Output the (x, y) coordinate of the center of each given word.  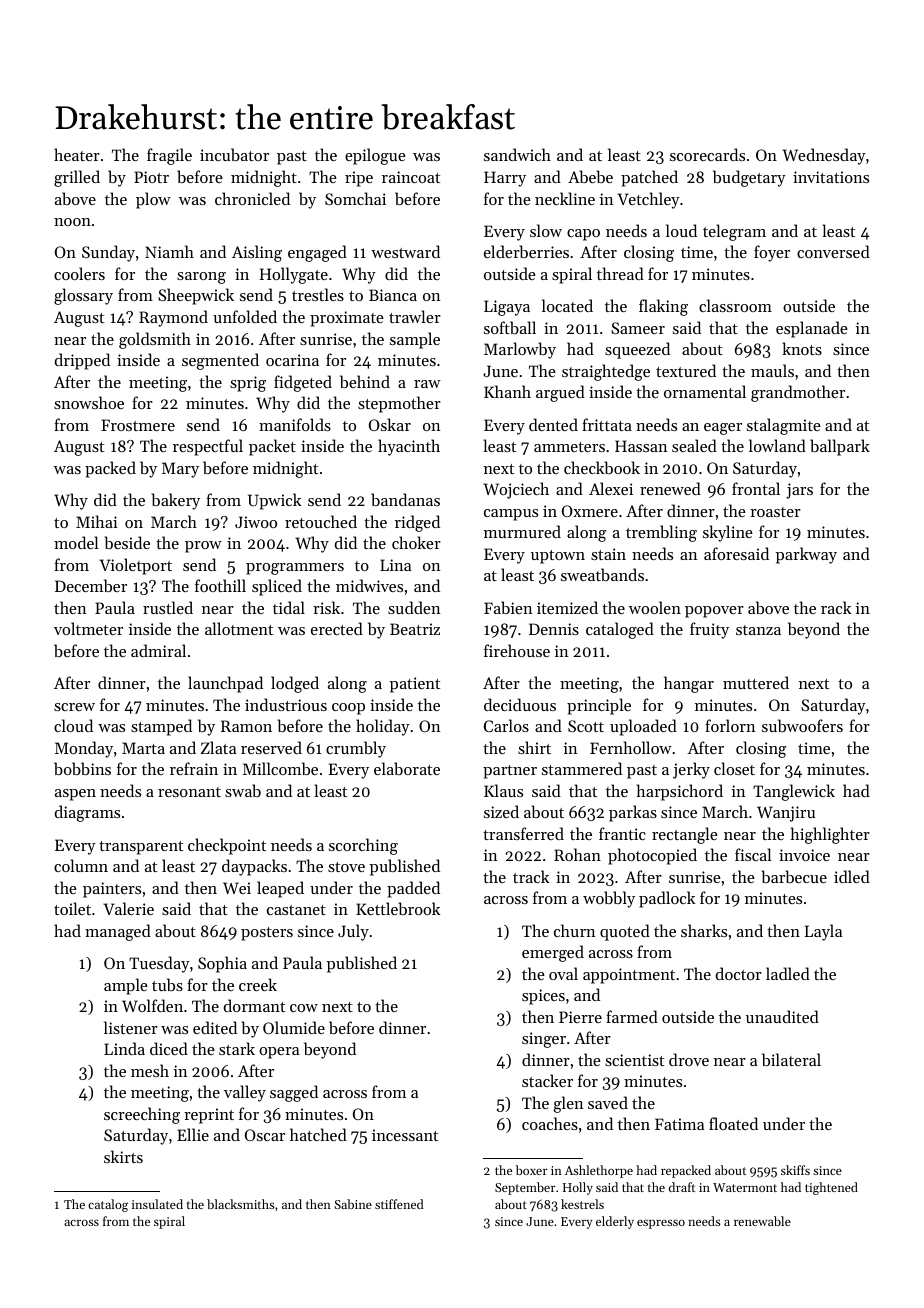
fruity (709, 630)
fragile (169, 156)
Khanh (507, 391)
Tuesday (159, 964)
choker (416, 542)
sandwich (517, 154)
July (353, 932)
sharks (704, 930)
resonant (189, 792)
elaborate (407, 768)
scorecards (707, 154)
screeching (142, 1115)
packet (272, 447)
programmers (295, 569)
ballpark (840, 447)
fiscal (753, 854)
